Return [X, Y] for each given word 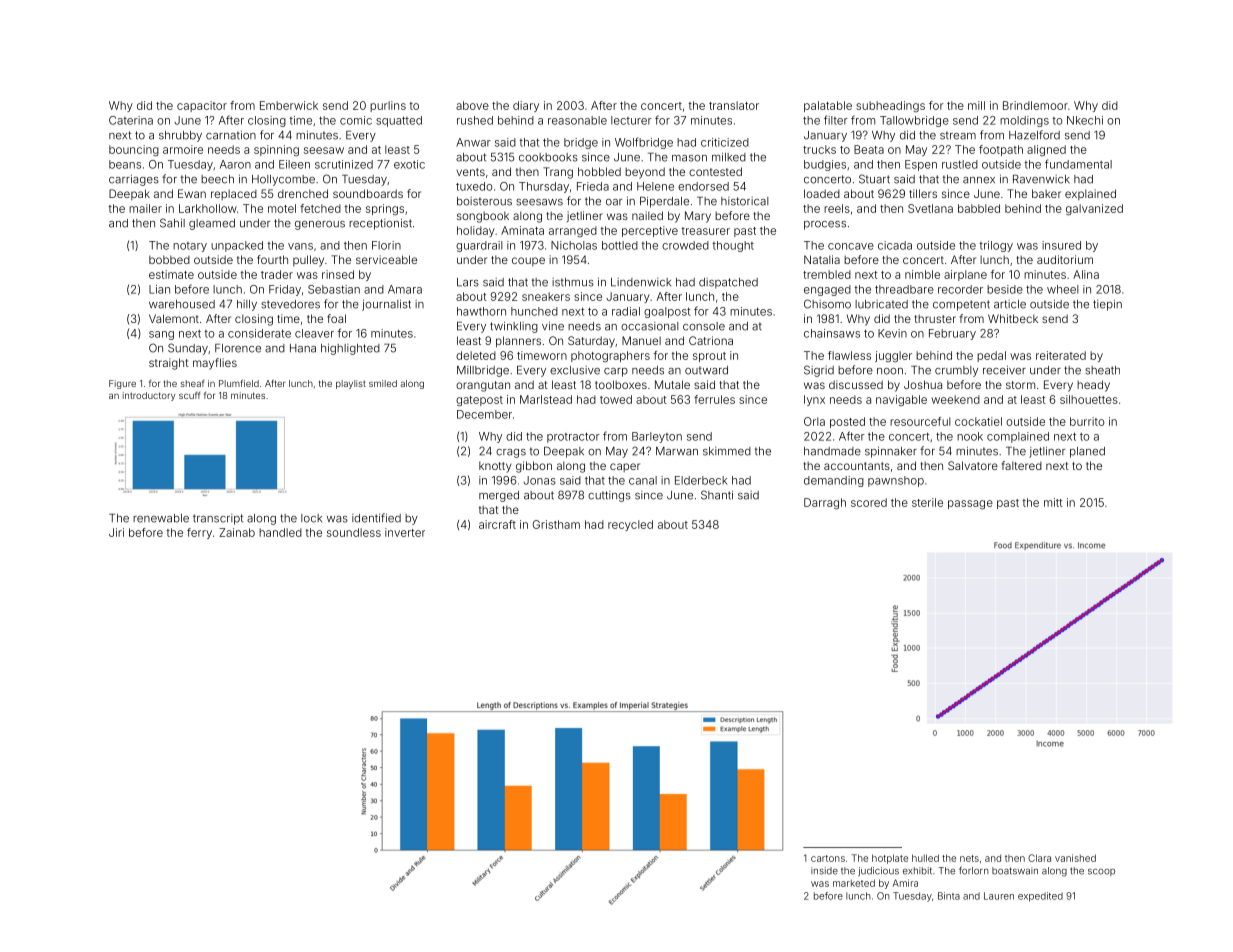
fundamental [1078, 164]
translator [734, 105]
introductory [149, 396]
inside [824, 871]
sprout [709, 357]
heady [1093, 386]
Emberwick [289, 105]
